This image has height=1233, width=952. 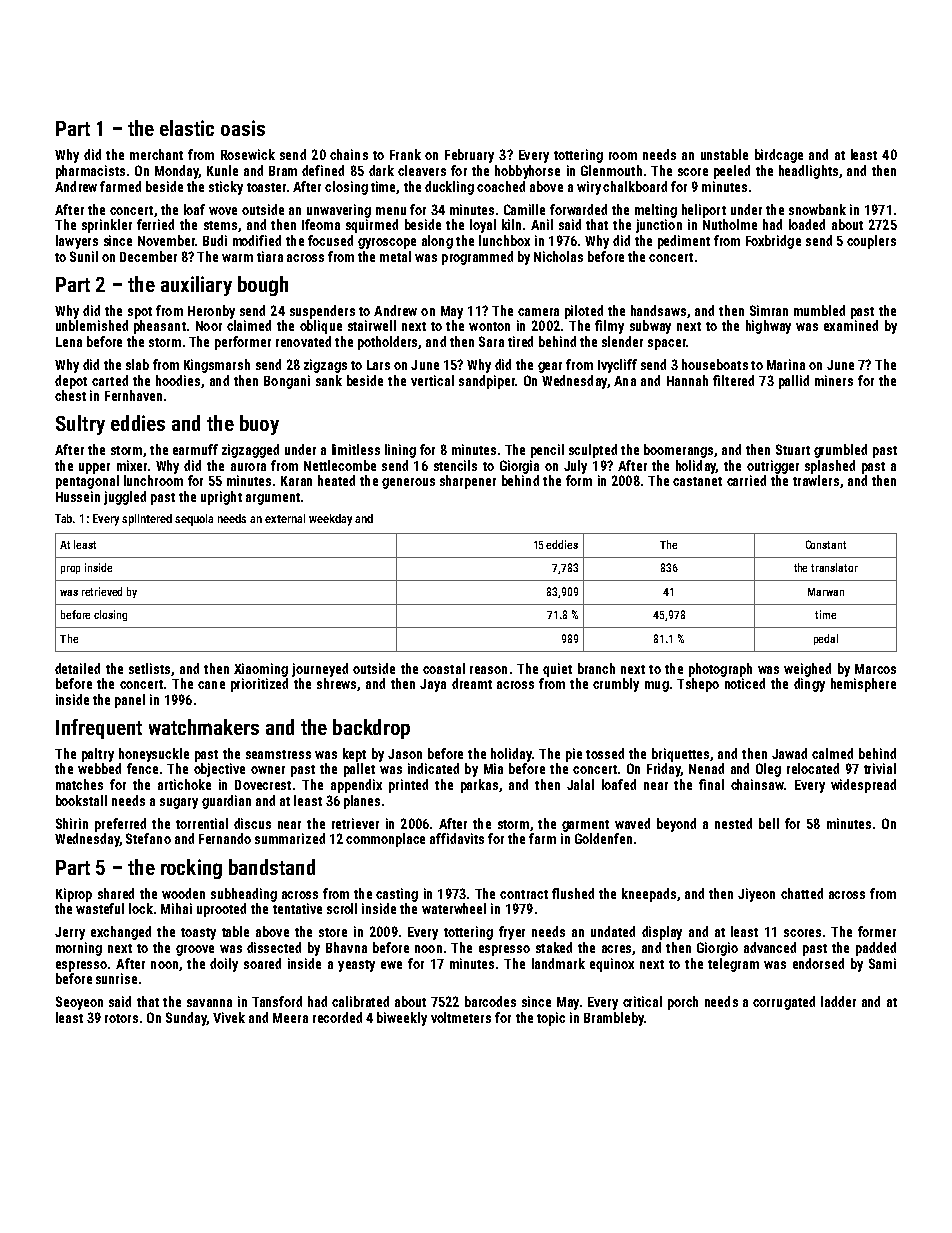 What do you see at coordinates (187, 128) in the image?
I see `elastic` at bounding box center [187, 128].
